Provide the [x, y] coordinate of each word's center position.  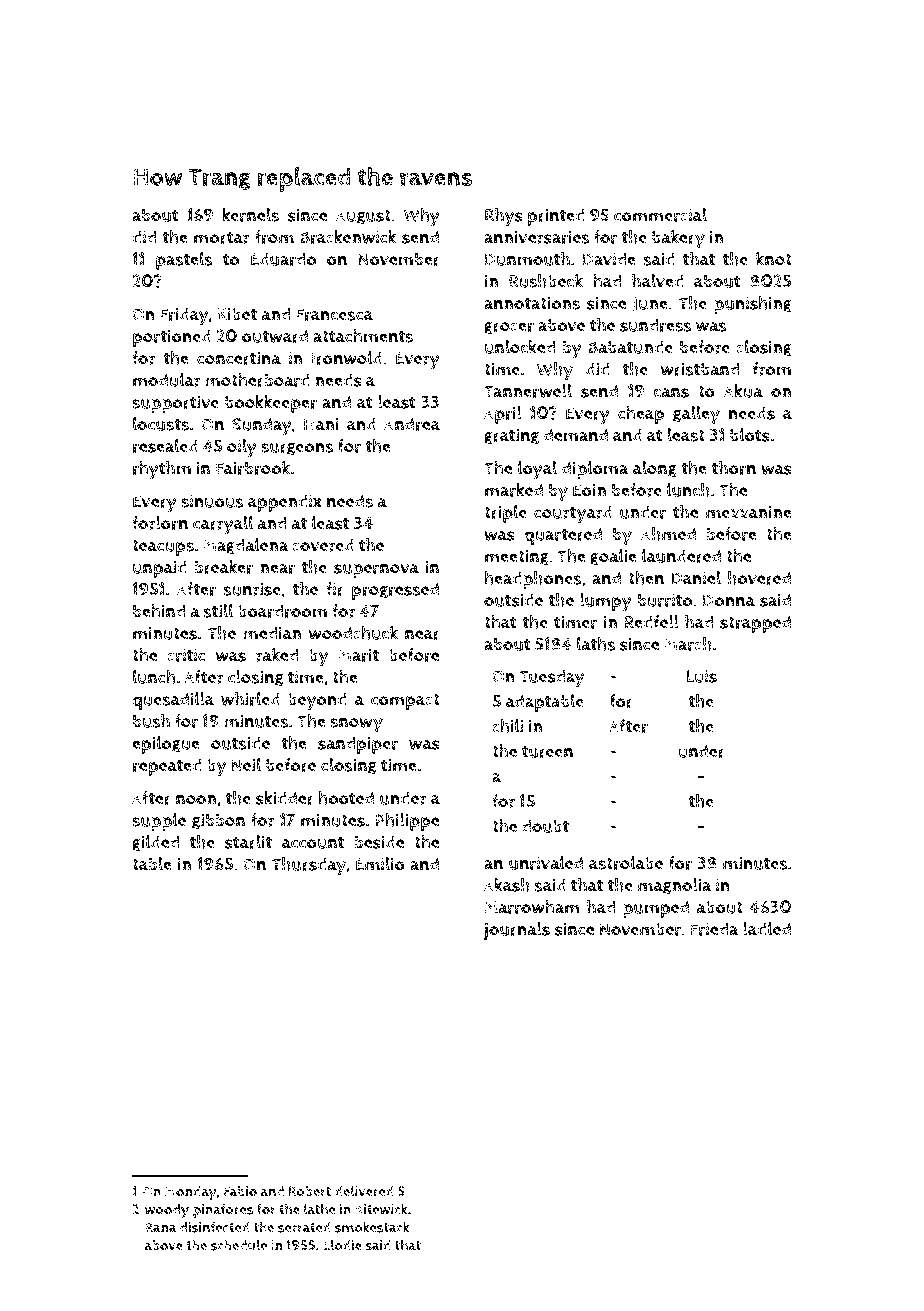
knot [774, 259]
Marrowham [532, 907]
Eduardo [283, 259]
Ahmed [668, 534]
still [218, 611]
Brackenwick [348, 237]
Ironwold [347, 358]
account [313, 843]
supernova [376, 571]
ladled [767, 929]
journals [517, 931]
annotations [532, 303]
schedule [239, 1245]
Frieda [715, 929]
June [650, 304]
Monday [191, 1193]
